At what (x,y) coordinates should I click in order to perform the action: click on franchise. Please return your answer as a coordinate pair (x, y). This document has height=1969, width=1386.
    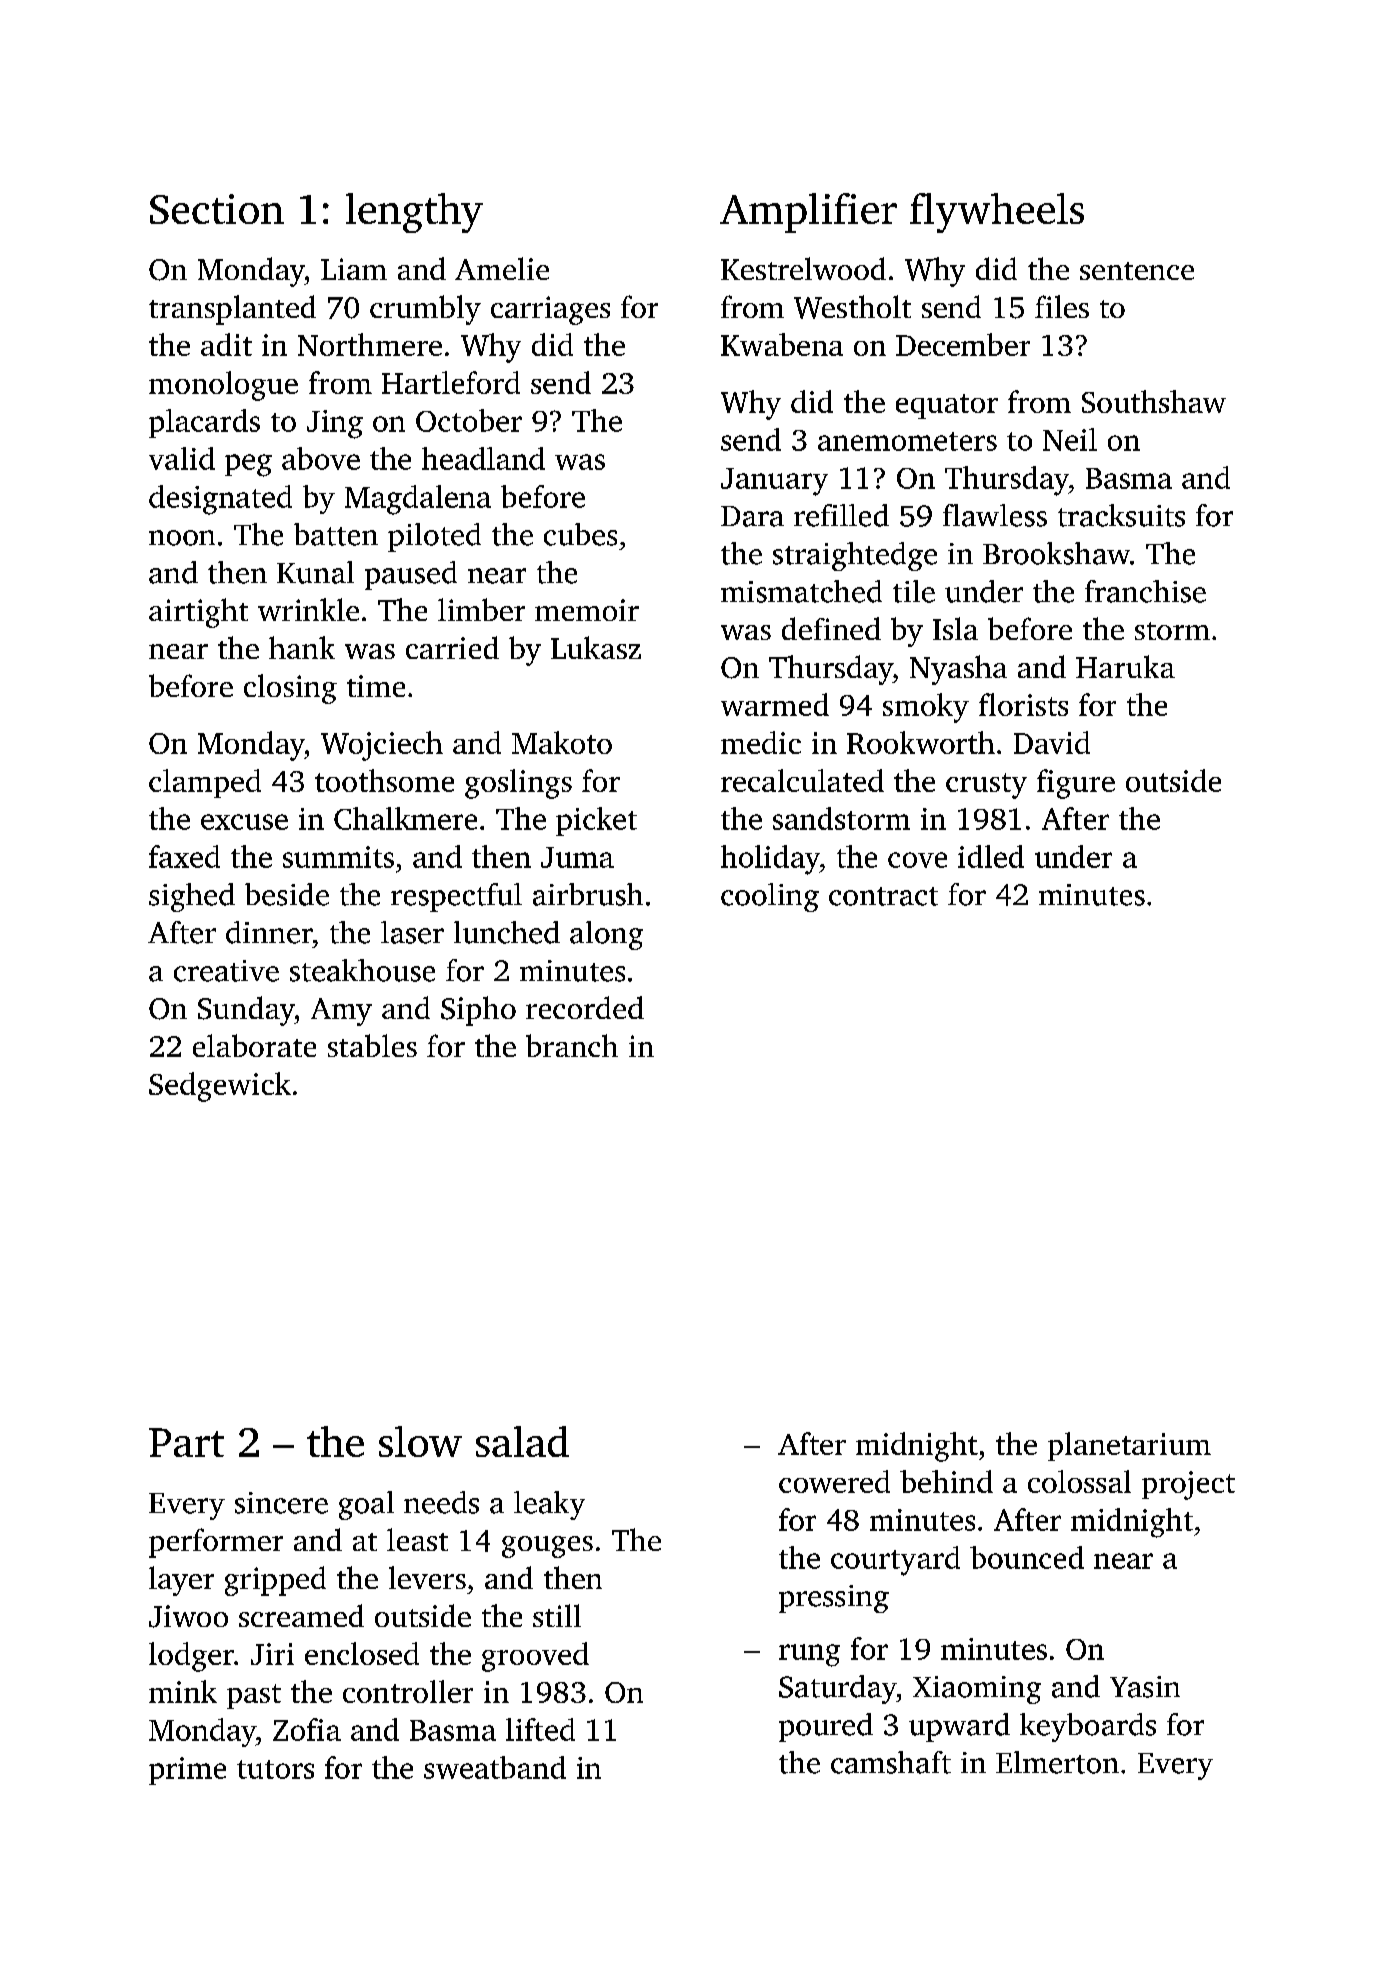
    Looking at the image, I should click on (1145, 591).
